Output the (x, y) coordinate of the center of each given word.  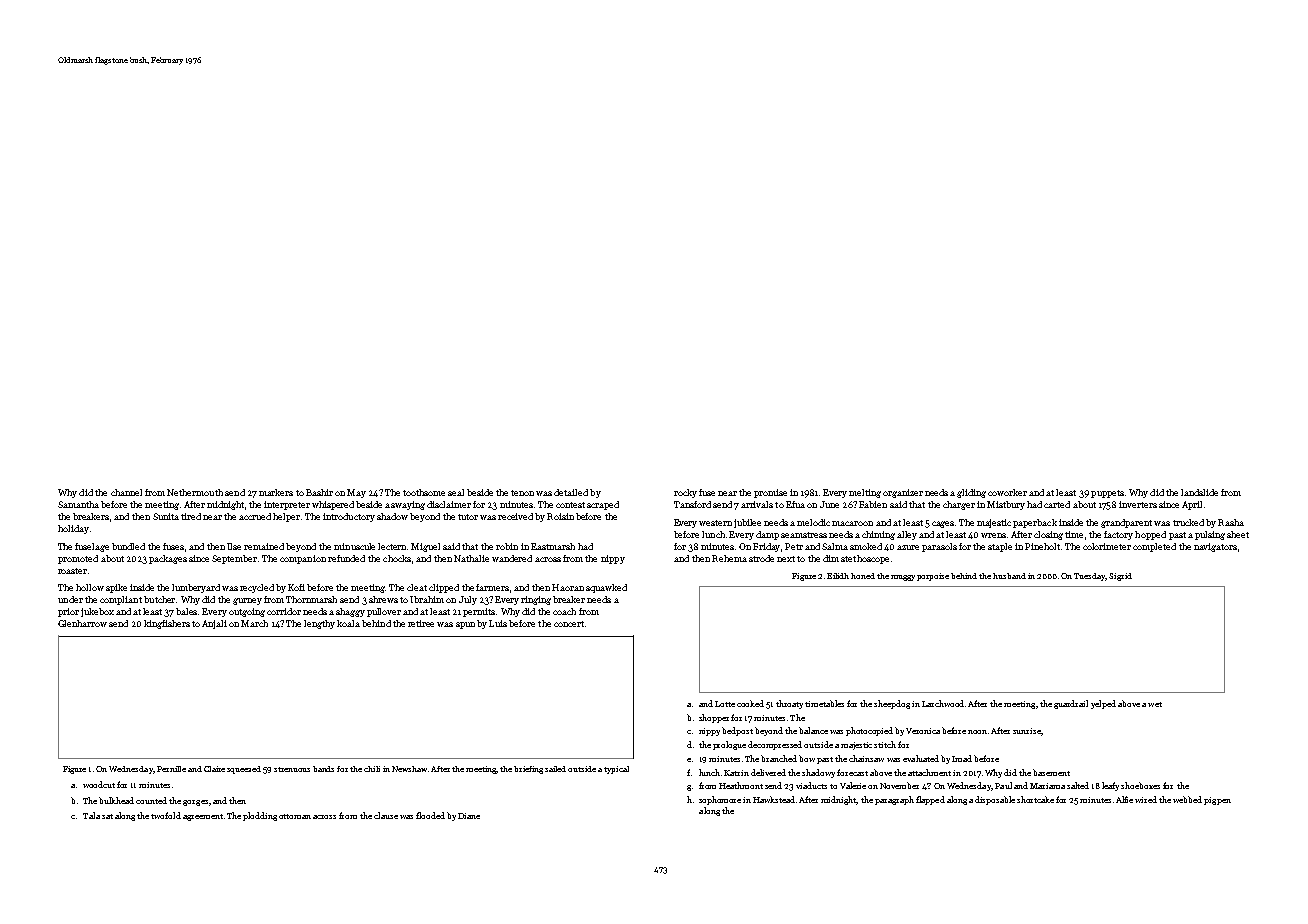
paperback (1035, 523)
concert (569, 624)
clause (386, 815)
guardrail (1071, 704)
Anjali (214, 624)
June (829, 504)
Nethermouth (195, 492)
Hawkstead (774, 799)
